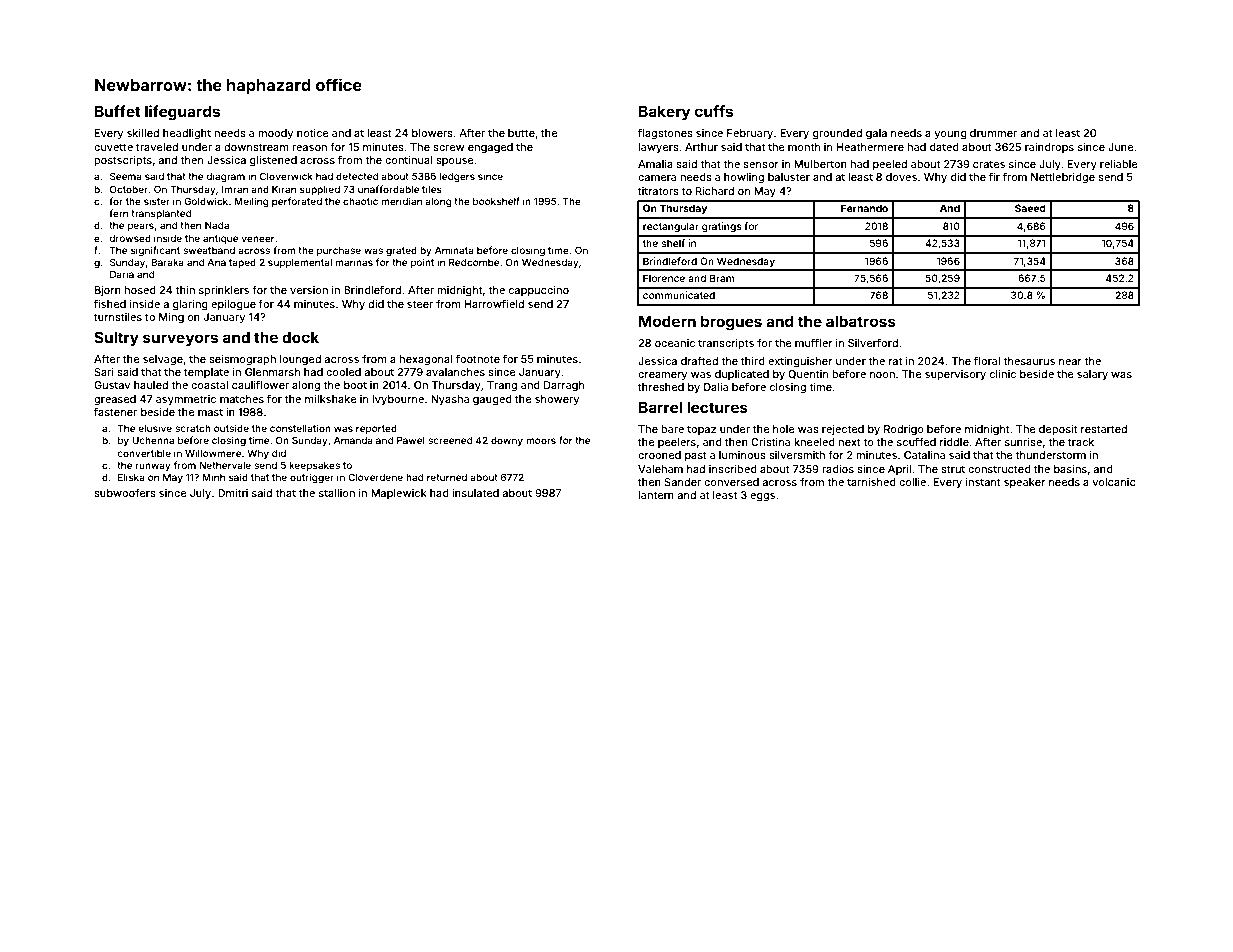 Image resolution: width=1233 pixels, height=952 pixels. Describe the element at coordinates (714, 111) in the document. I see `cuffs` at that location.
